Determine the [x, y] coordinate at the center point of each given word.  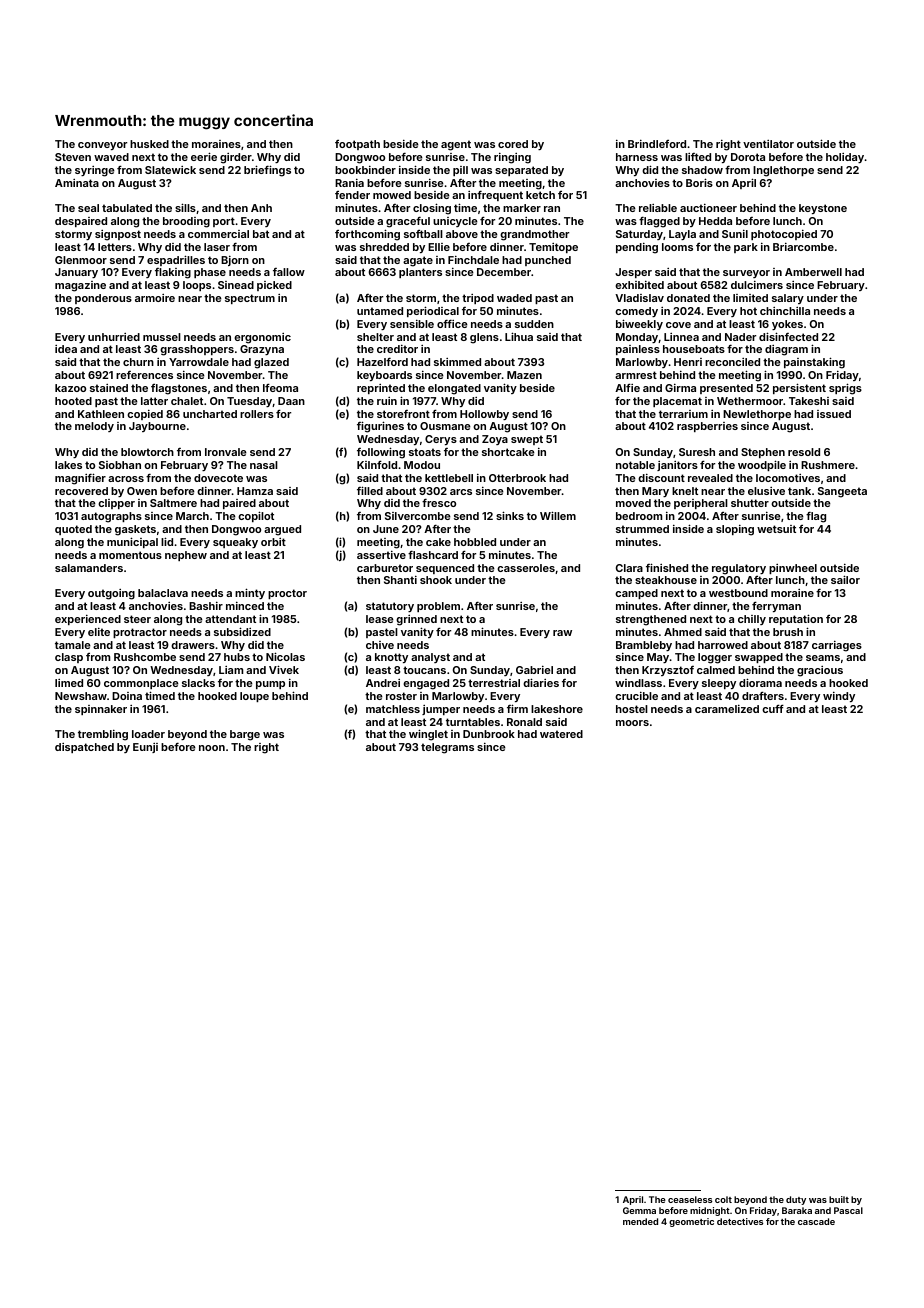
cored [513, 144]
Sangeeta [842, 492]
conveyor [102, 146]
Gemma [639, 1210]
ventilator [768, 144]
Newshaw [81, 696]
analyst [430, 658]
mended [640, 1221]
